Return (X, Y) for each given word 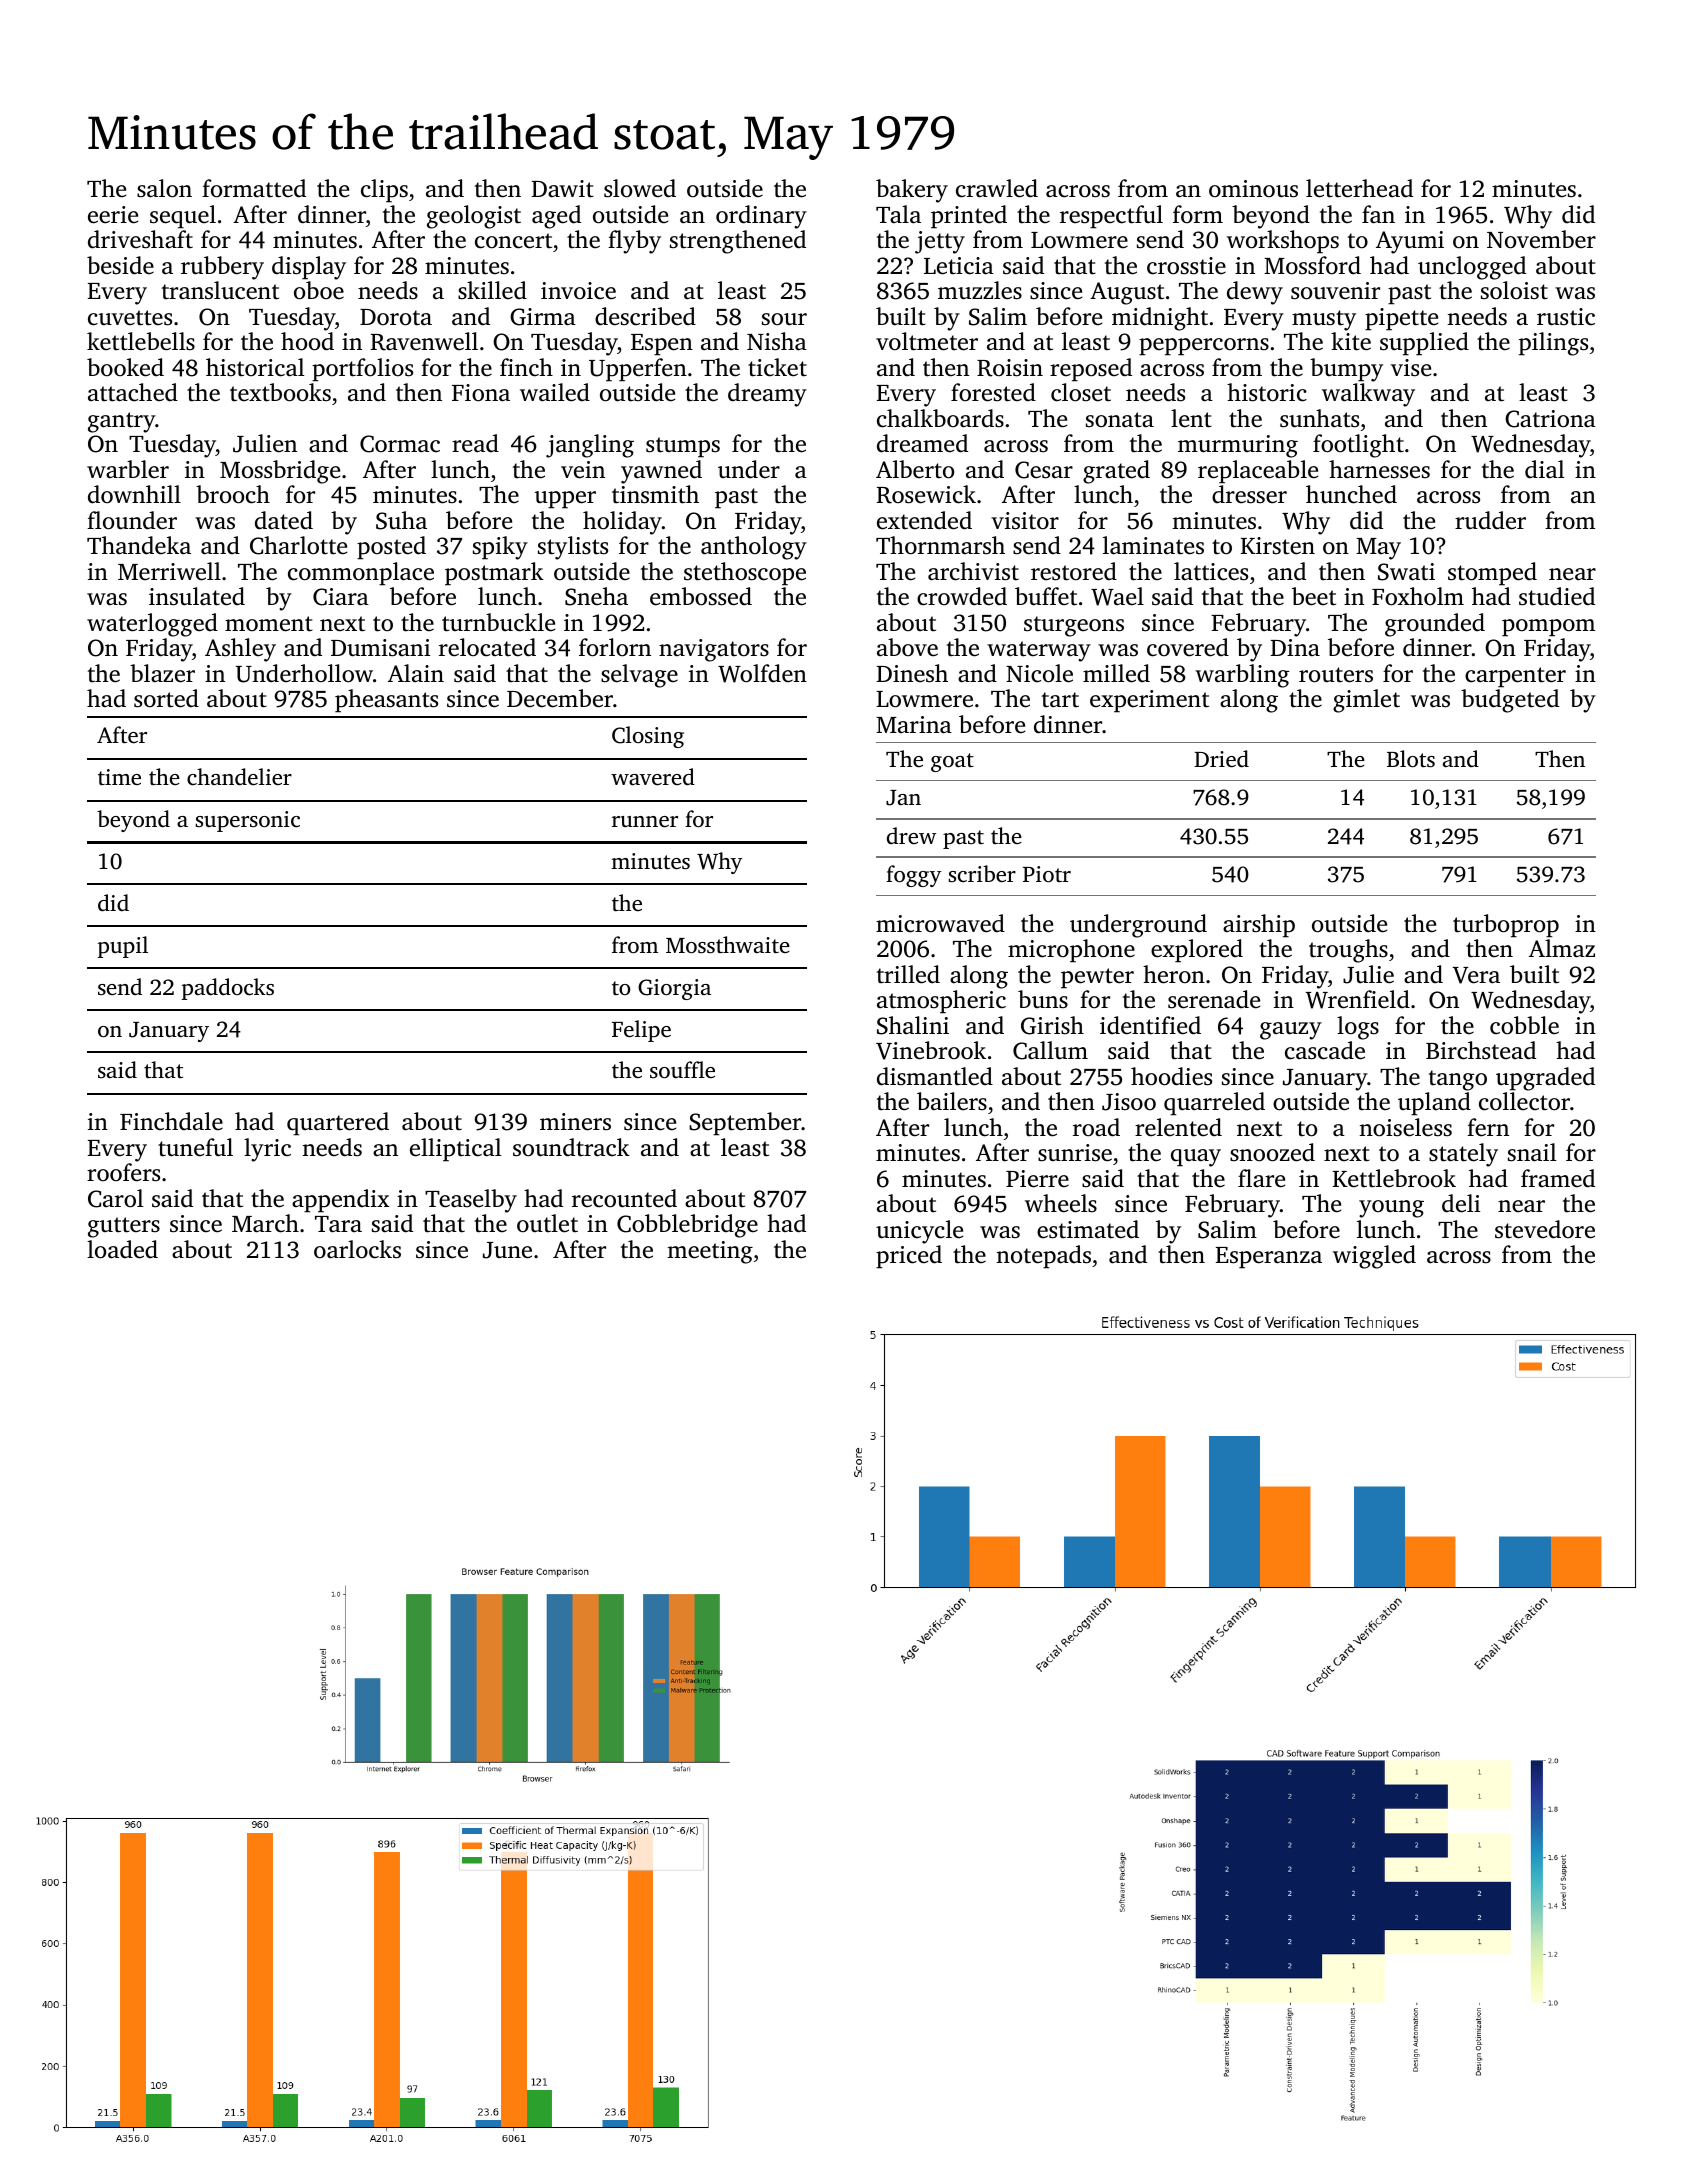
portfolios (362, 370)
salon (164, 188)
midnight (1160, 319)
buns (1043, 999)
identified (1150, 1025)
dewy (1255, 293)
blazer (162, 673)
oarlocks (357, 1249)
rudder (1490, 520)
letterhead (1359, 188)
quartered (338, 1124)
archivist (973, 571)
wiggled (1374, 1257)
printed (969, 217)
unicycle (919, 1232)
